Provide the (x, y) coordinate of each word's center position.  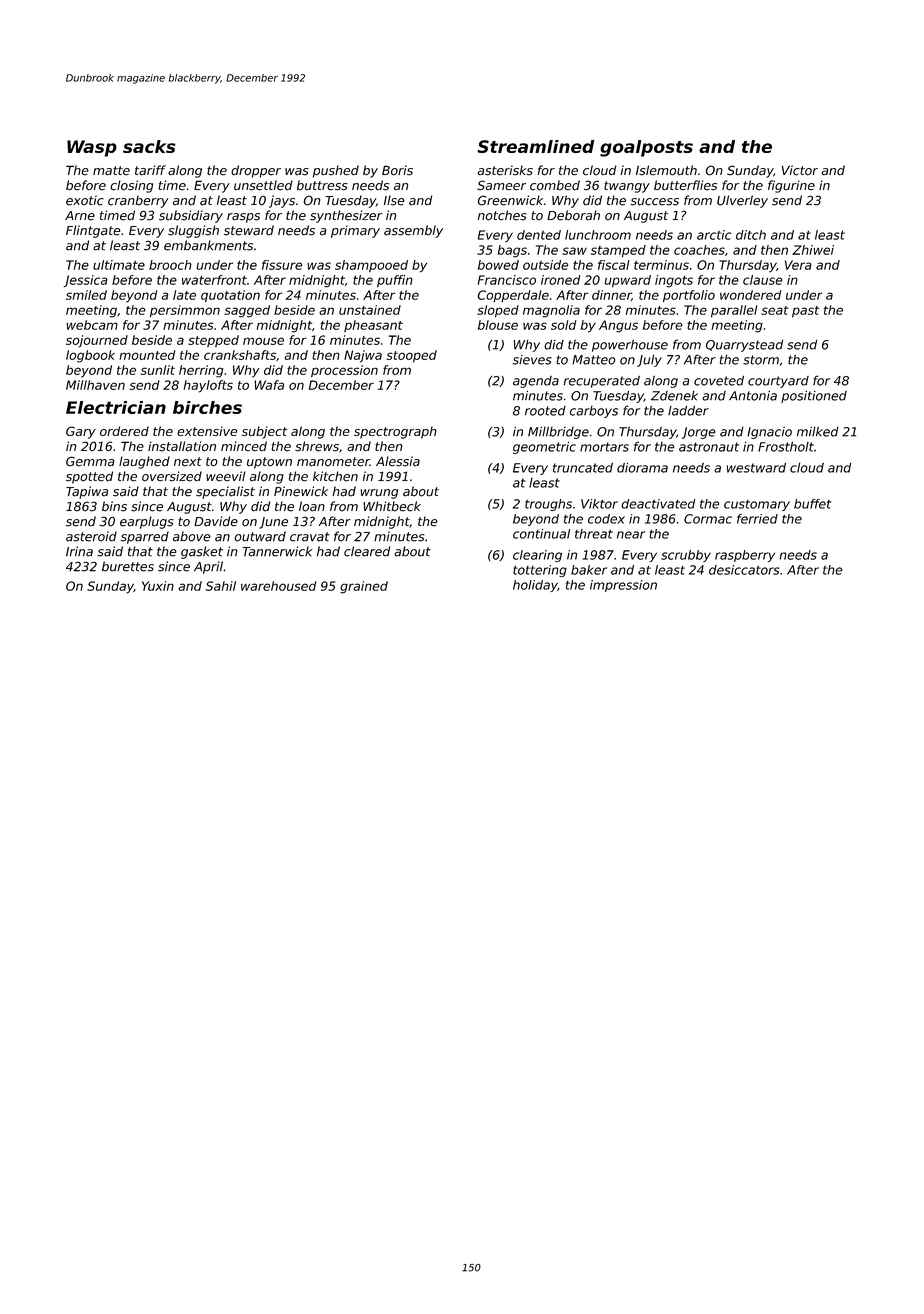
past (805, 312)
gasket (202, 552)
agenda (536, 382)
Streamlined (535, 146)
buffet (812, 504)
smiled (86, 295)
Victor (800, 170)
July (649, 361)
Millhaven (95, 385)
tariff (150, 170)
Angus (618, 326)
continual (541, 534)
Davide (216, 521)
